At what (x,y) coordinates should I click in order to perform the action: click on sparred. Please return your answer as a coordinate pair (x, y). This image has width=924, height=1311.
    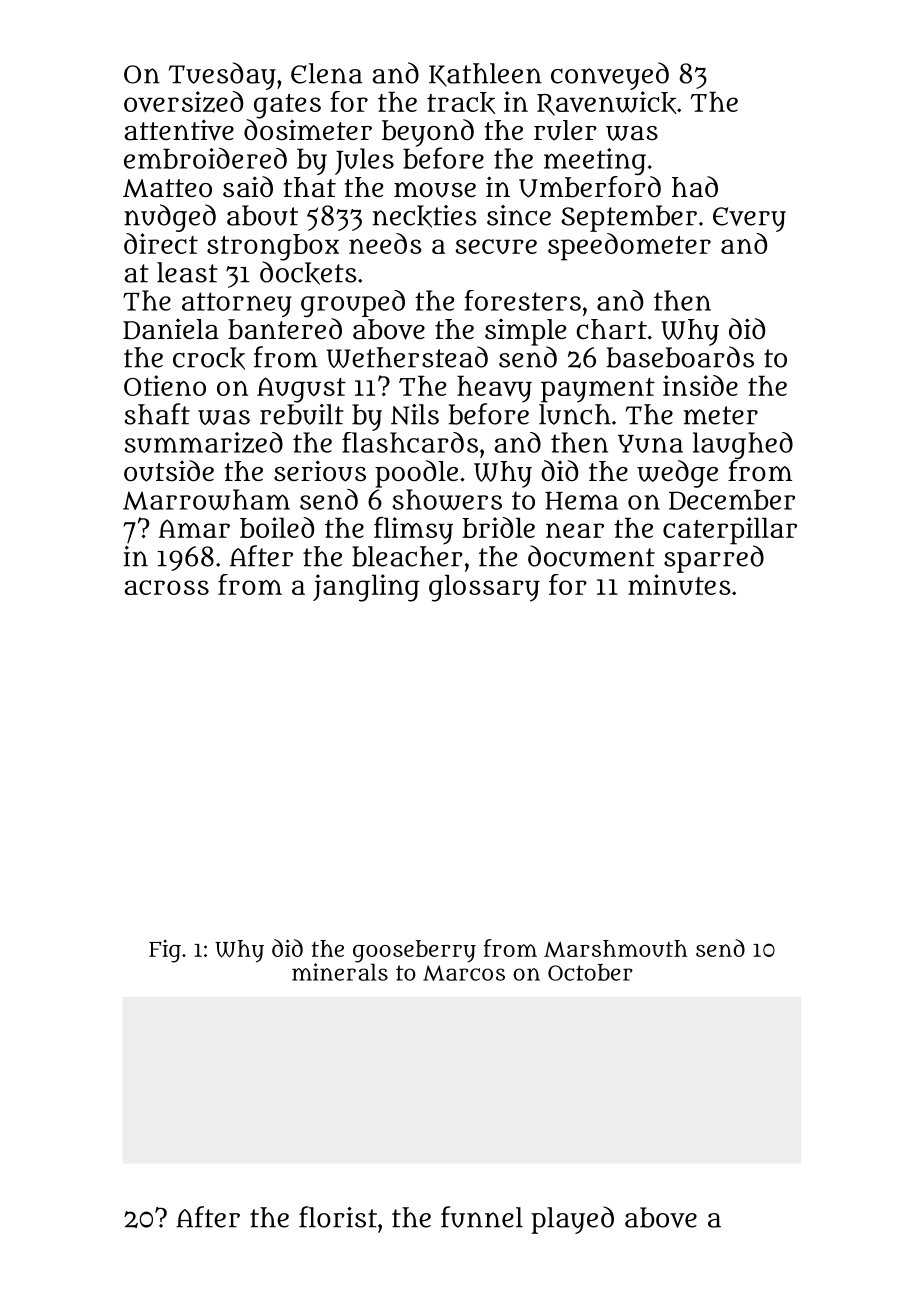
    Looking at the image, I should click on (714, 559).
